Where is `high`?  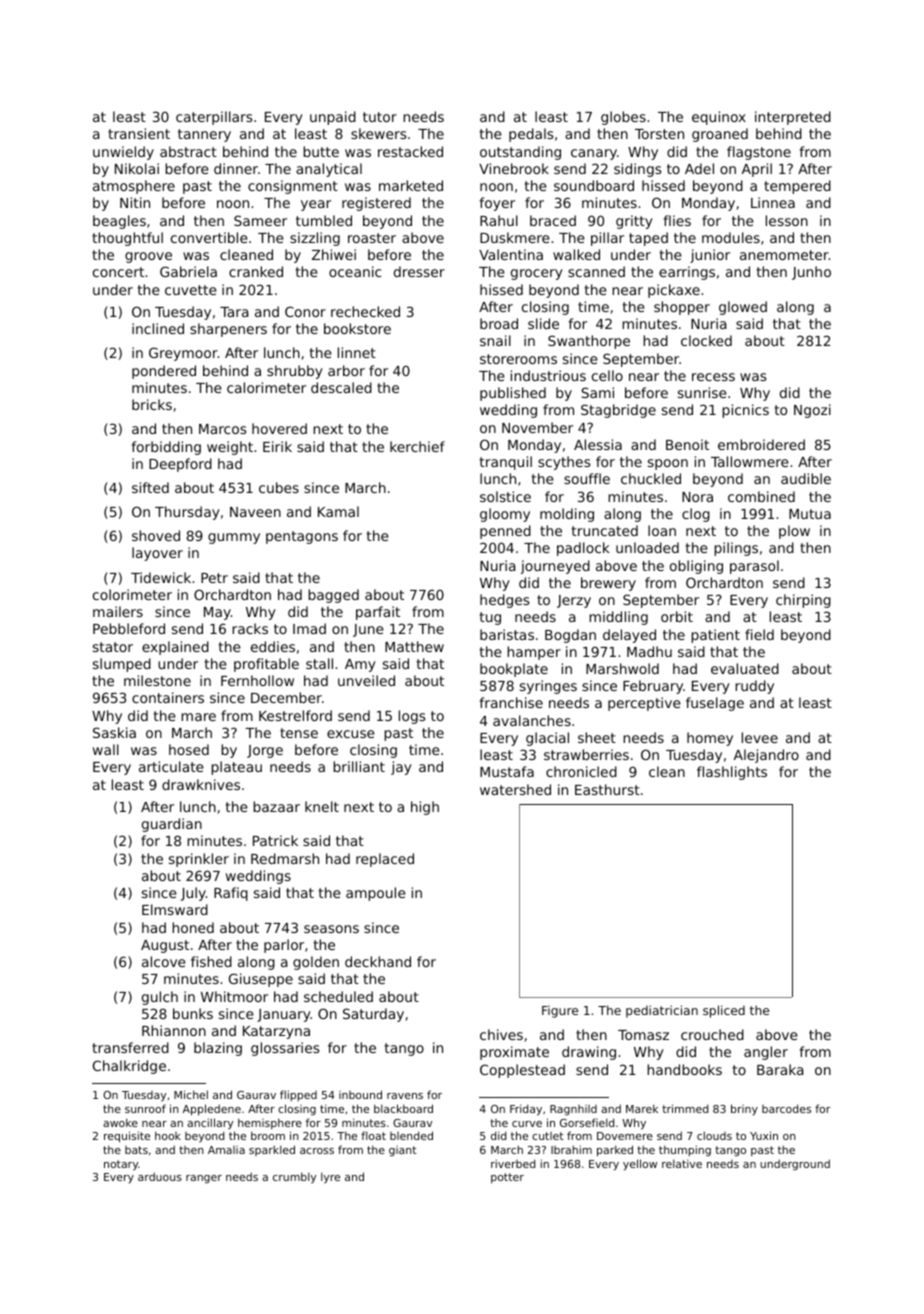 high is located at coordinates (425, 808).
